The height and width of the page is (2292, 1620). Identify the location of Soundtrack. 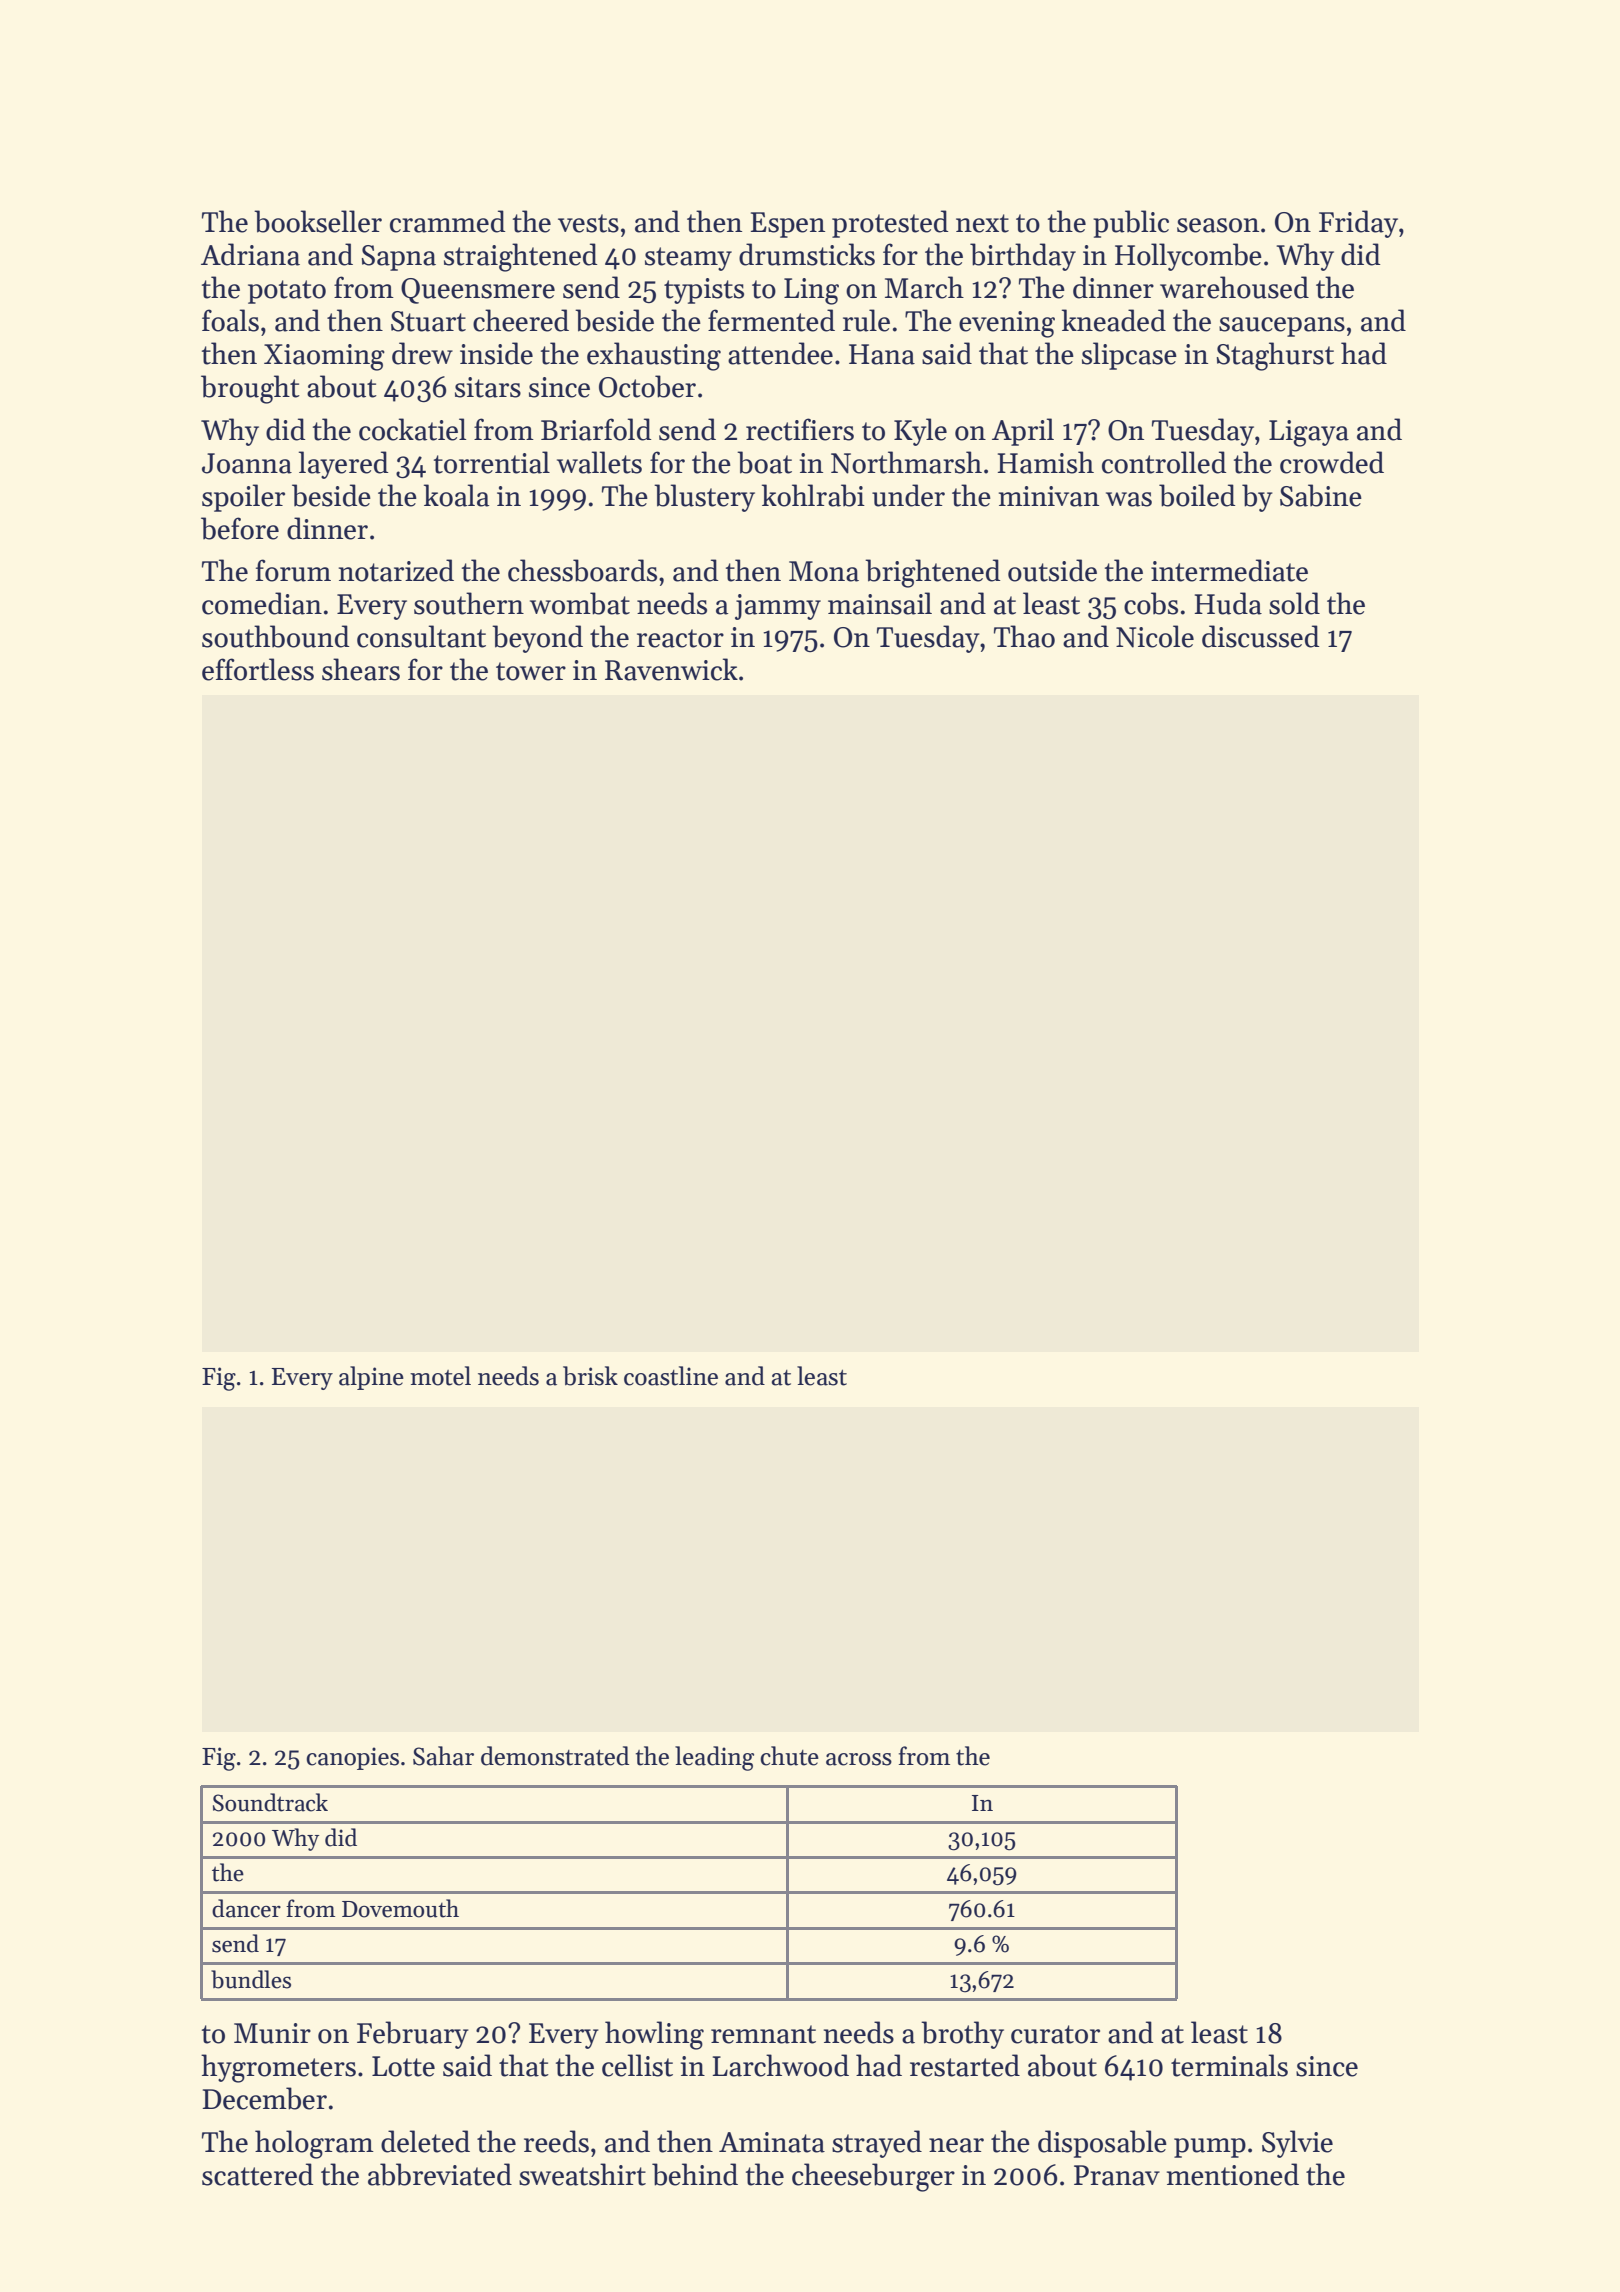
(270, 1802).
